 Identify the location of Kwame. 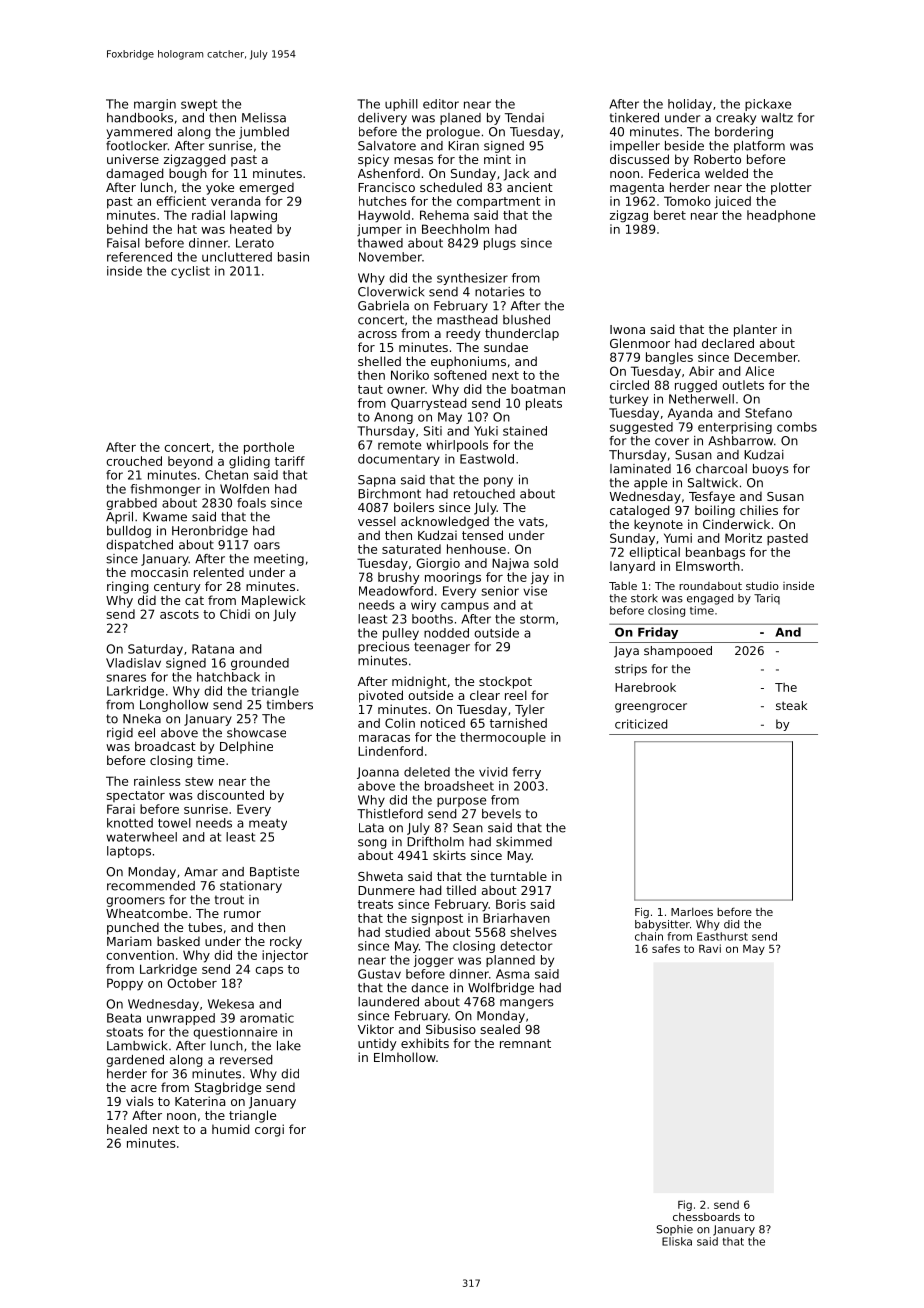
(165, 517).
